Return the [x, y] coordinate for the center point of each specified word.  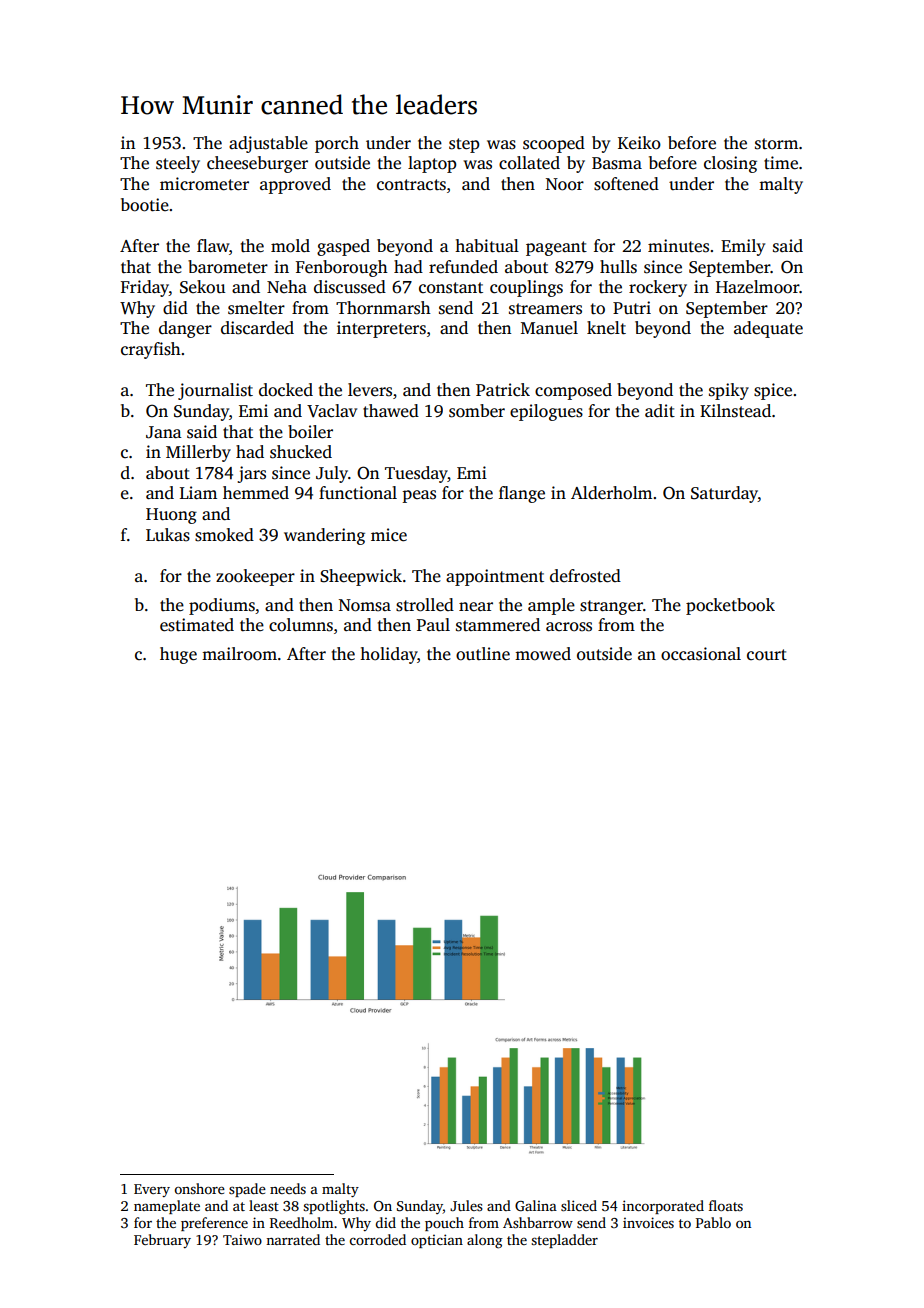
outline [483, 654]
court [767, 655]
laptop [432, 164]
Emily [743, 247]
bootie [145, 205]
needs [288, 1188]
